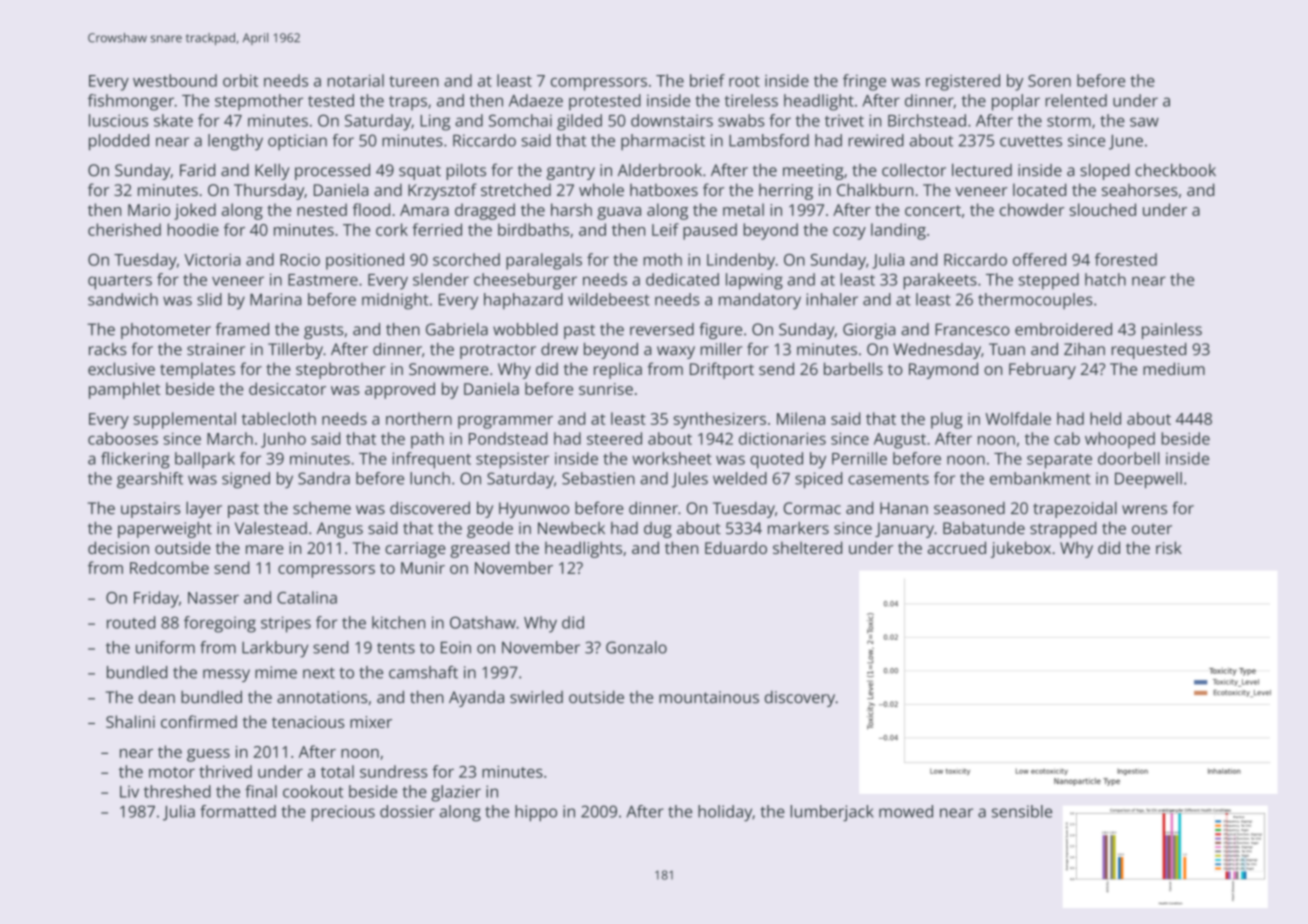 The width and height of the screenshot is (1308, 924). What do you see at coordinates (392, 229) in the screenshot?
I see `cork` at bounding box center [392, 229].
